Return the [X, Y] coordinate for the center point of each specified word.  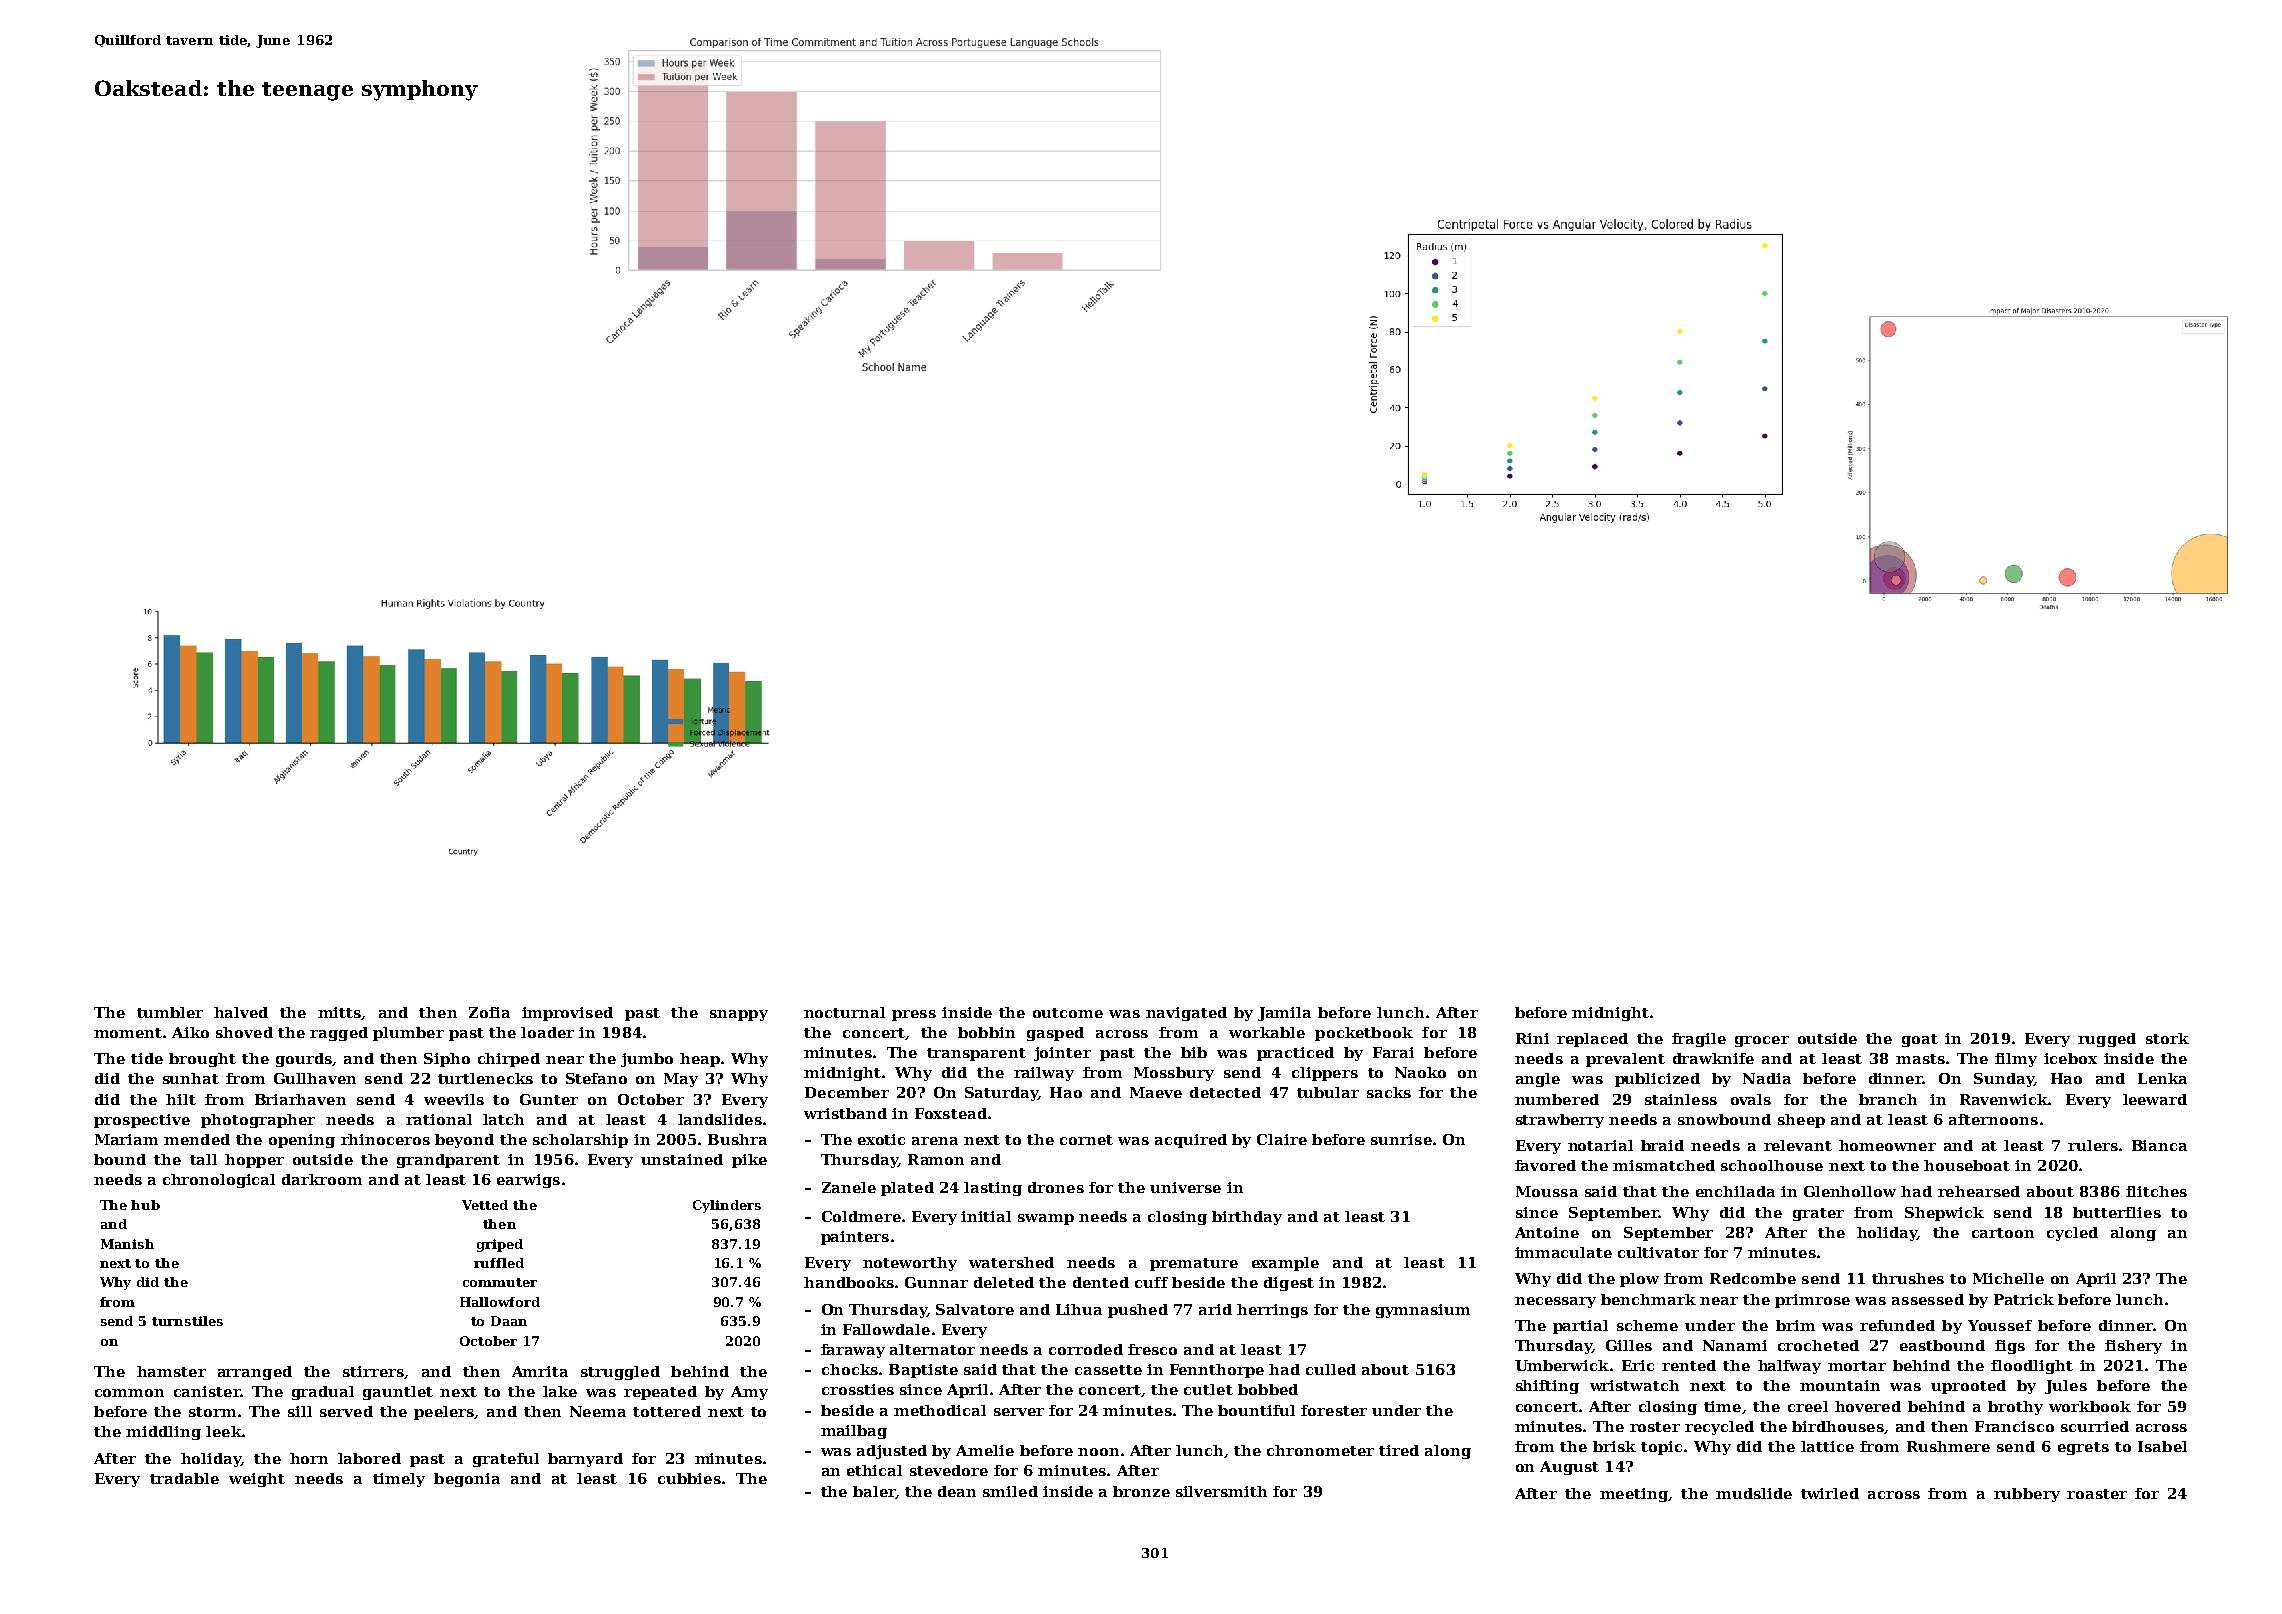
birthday [1247, 1218]
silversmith [1221, 1491]
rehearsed [1979, 1191]
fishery [2133, 1347]
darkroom [322, 1179]
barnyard [585, 1460]
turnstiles [187, 1321]
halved [241, 1012]
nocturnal [844, 1012]
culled [1331, 1369]
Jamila [1284, 1014]
